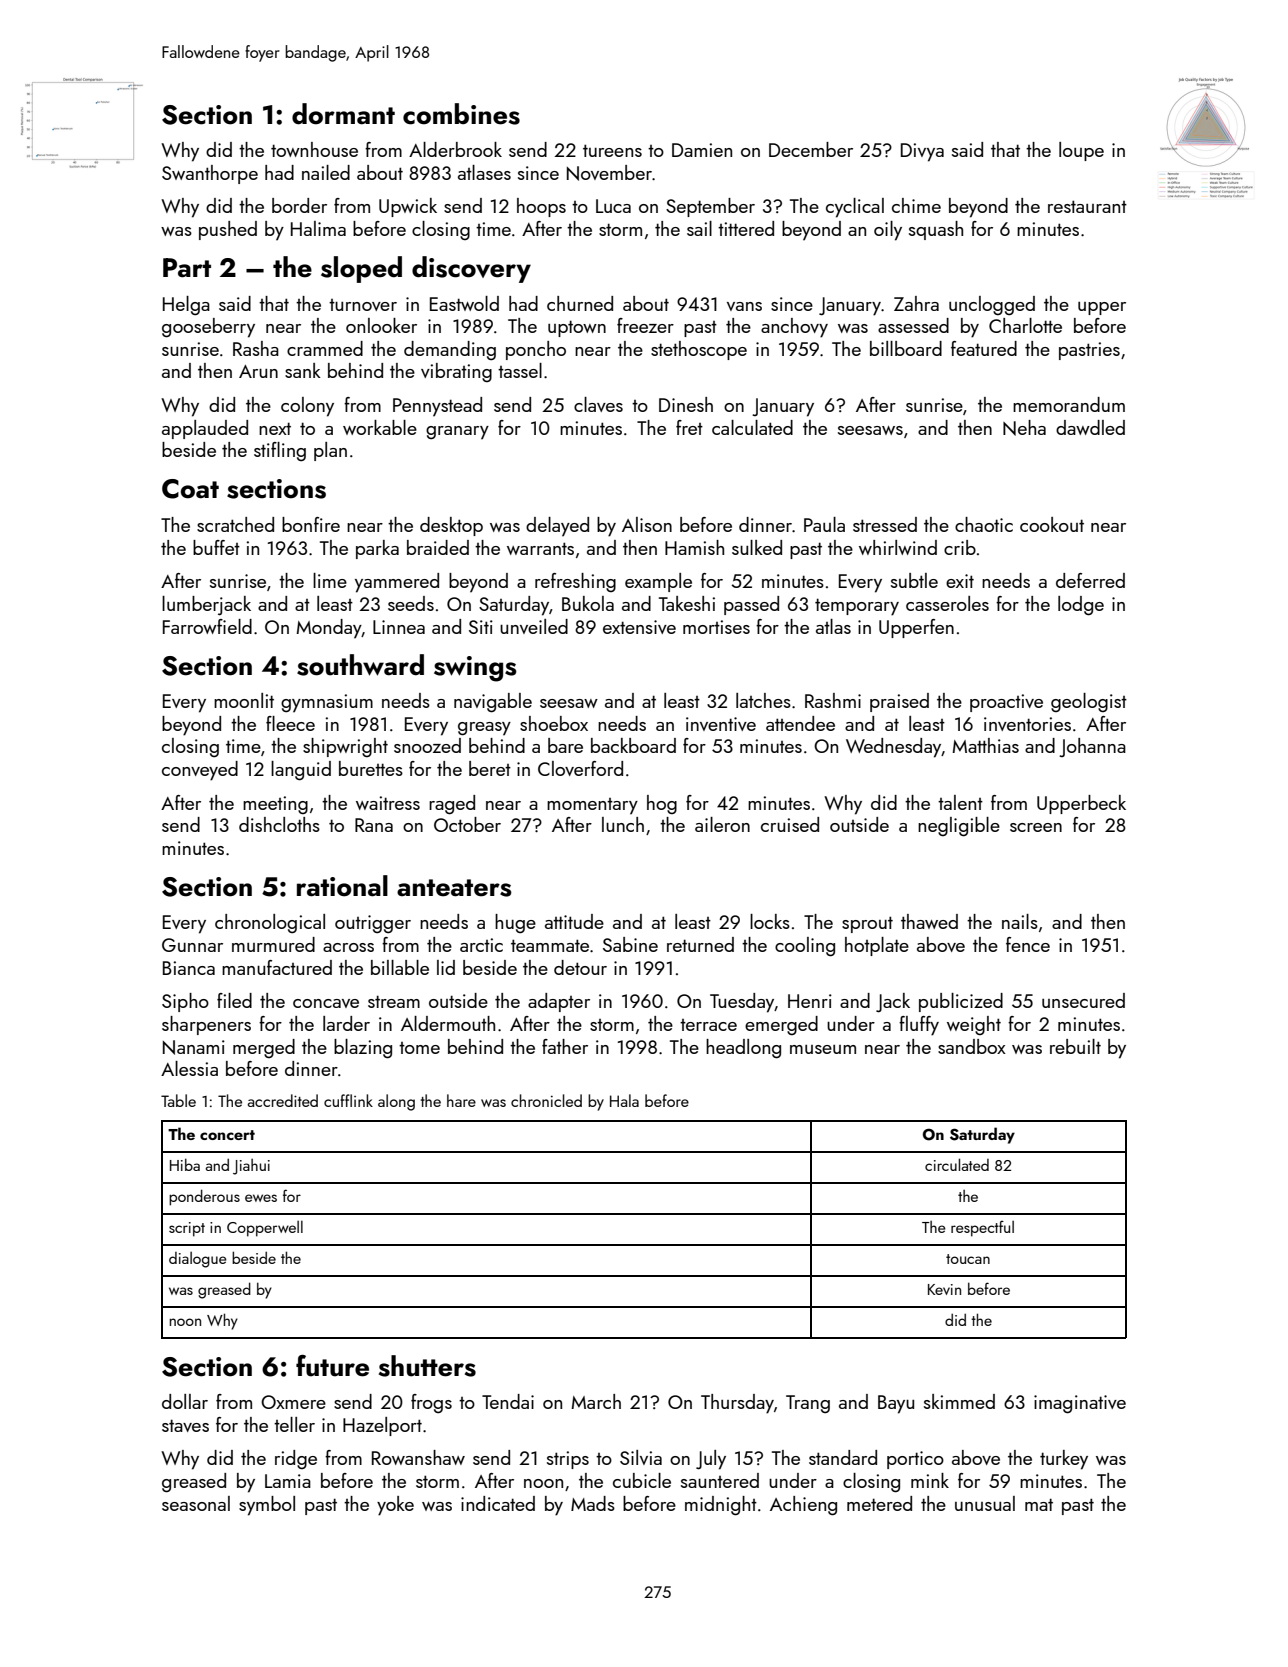 This image has width=1288, height=1667. I want to click on lodge, so click(1081, 606).
